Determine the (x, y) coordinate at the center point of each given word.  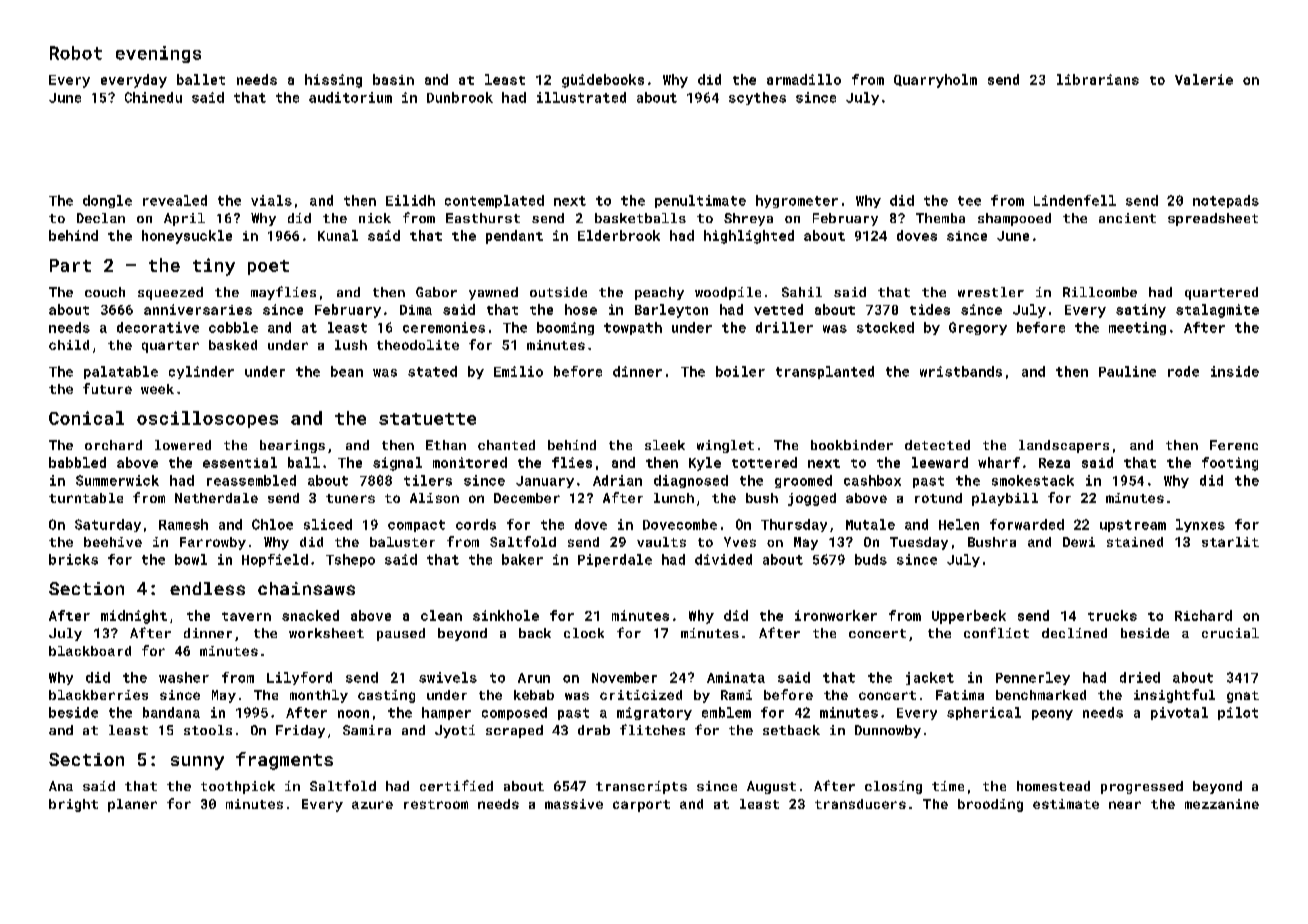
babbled (77, 462)
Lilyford (299, 678)
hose (581, 309)
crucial (1230, 633)
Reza (1054, 463)
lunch (674, 498)
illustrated (581, 97)
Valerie (1204, 79)
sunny (197, 763)
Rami (736, 695)
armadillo (804, 79)
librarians (1098, 79)
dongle (107, 201)
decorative (158, 327)
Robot (76, 53)
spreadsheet (1213, 219)
